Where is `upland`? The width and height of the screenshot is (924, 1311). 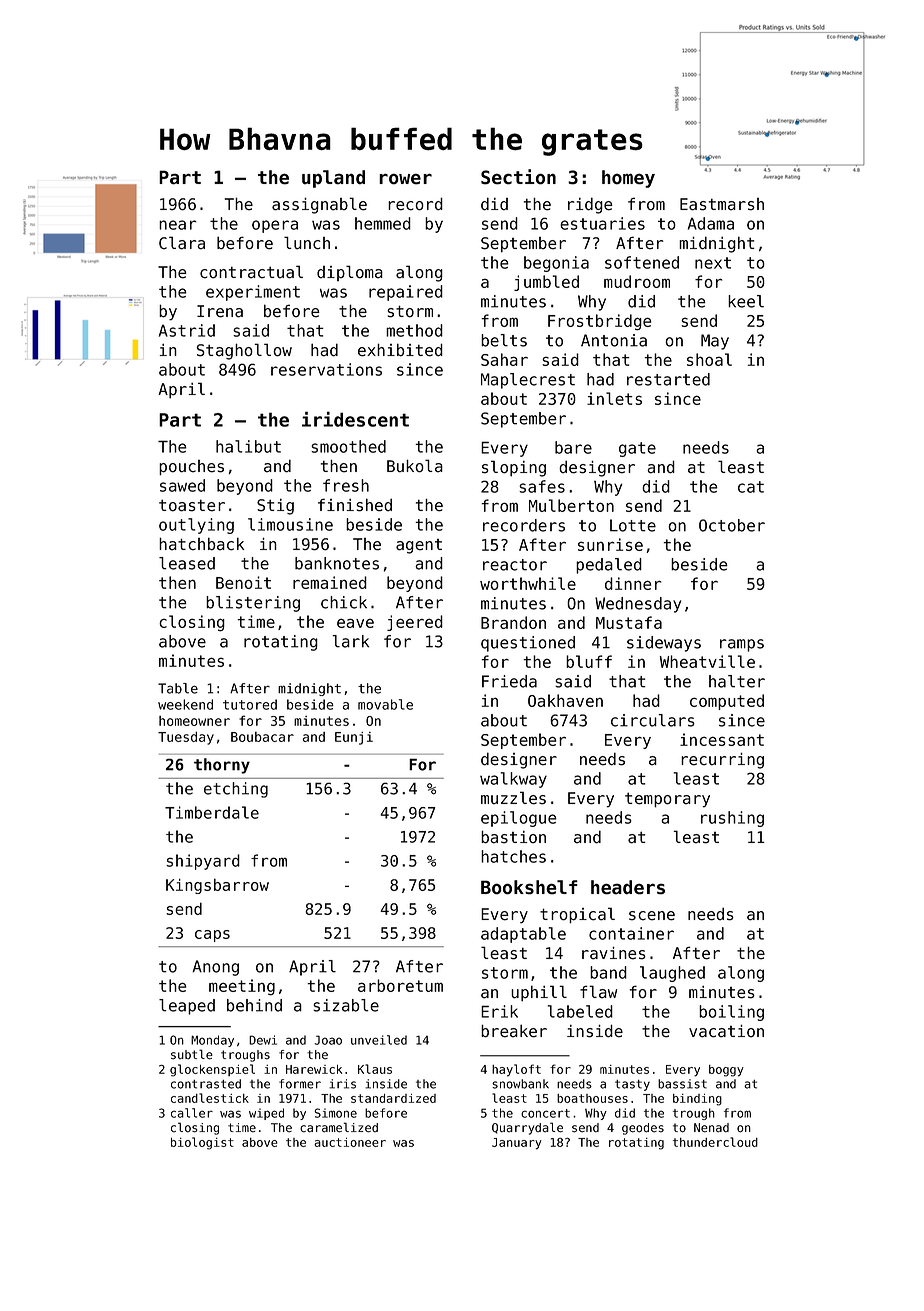 upland is located at coordinates (333, 179).
